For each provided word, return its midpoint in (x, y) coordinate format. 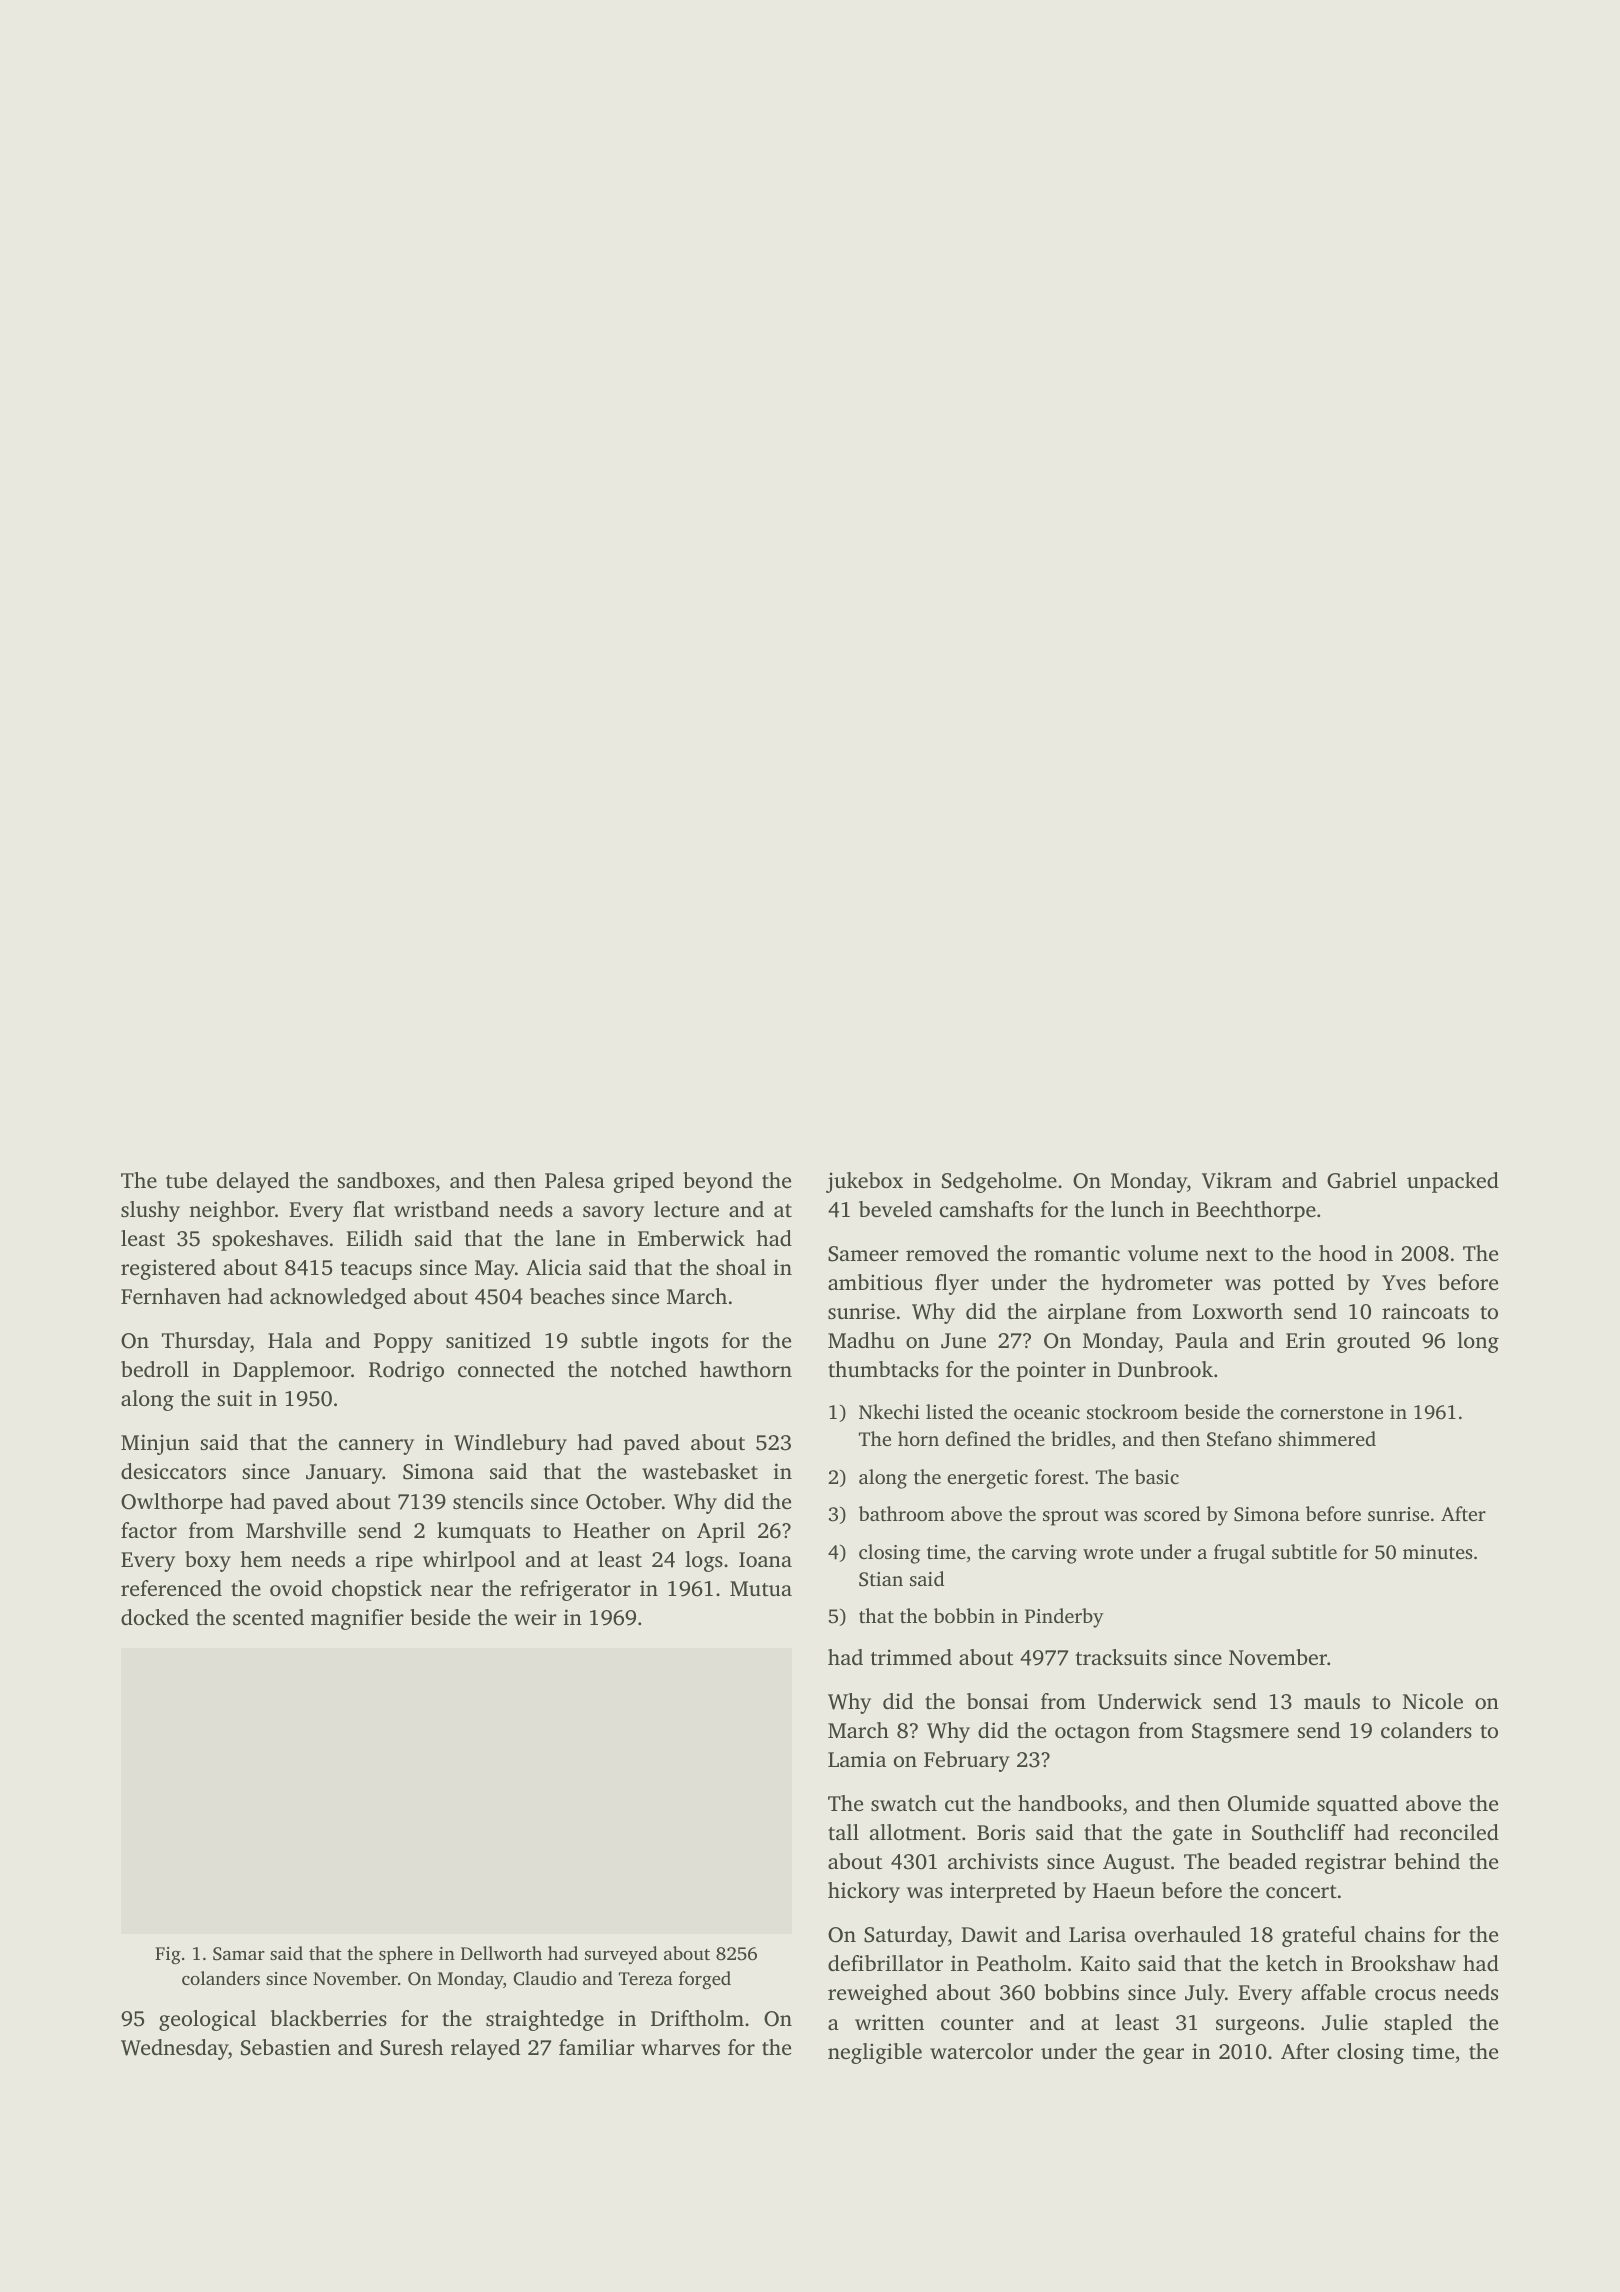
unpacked (1453, 1182)
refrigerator (575, 1590)
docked (155, 1617)
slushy (150, 1211)
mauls (1332, 1701)
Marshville (296, 1530)
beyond (718, 1182)
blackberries (329, 2018)
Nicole (1433, 1701)
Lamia (857, 1759)
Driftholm (697, 2018)
